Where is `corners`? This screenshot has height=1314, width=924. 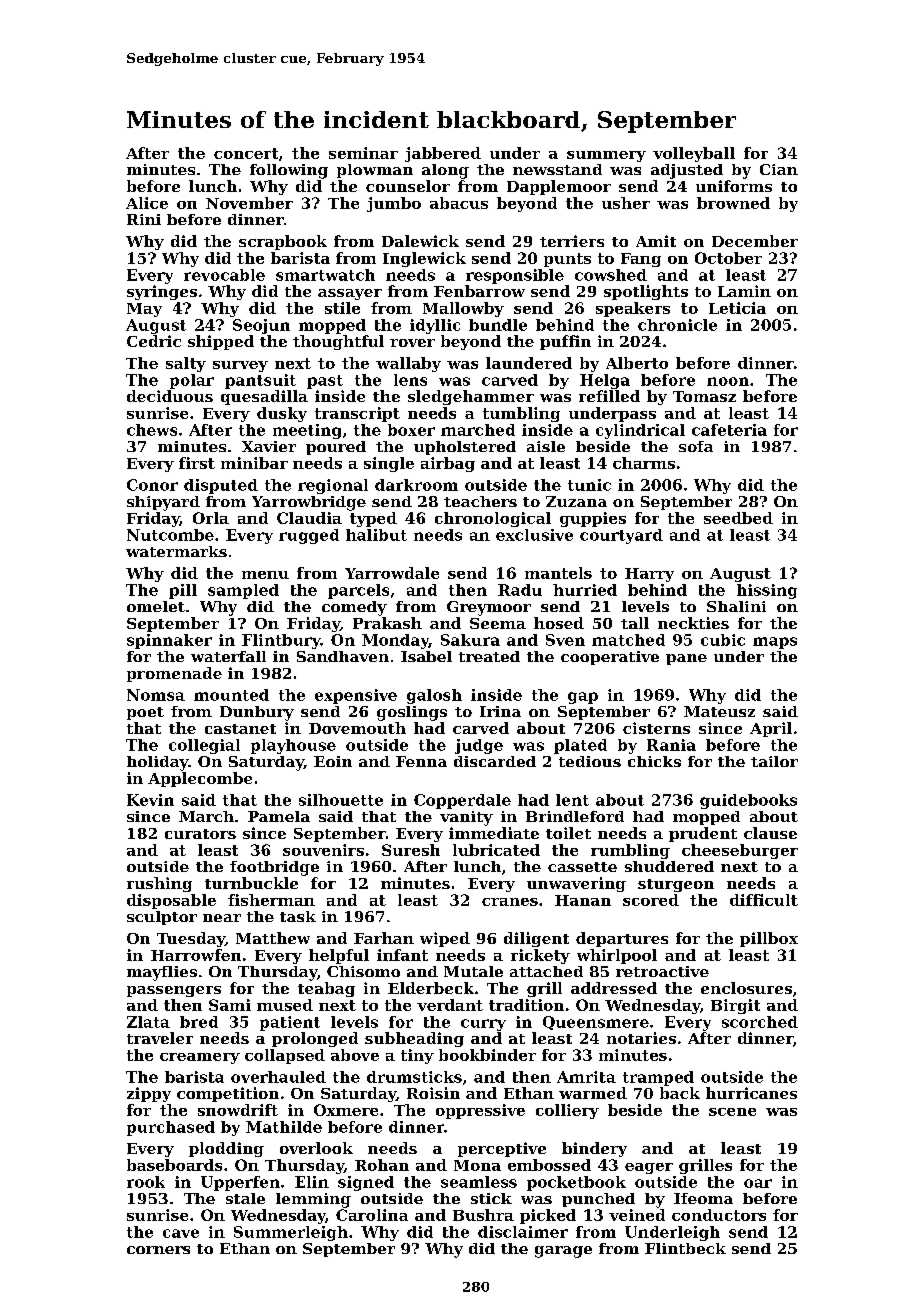
corners is located at coordinates (158, 1250).
